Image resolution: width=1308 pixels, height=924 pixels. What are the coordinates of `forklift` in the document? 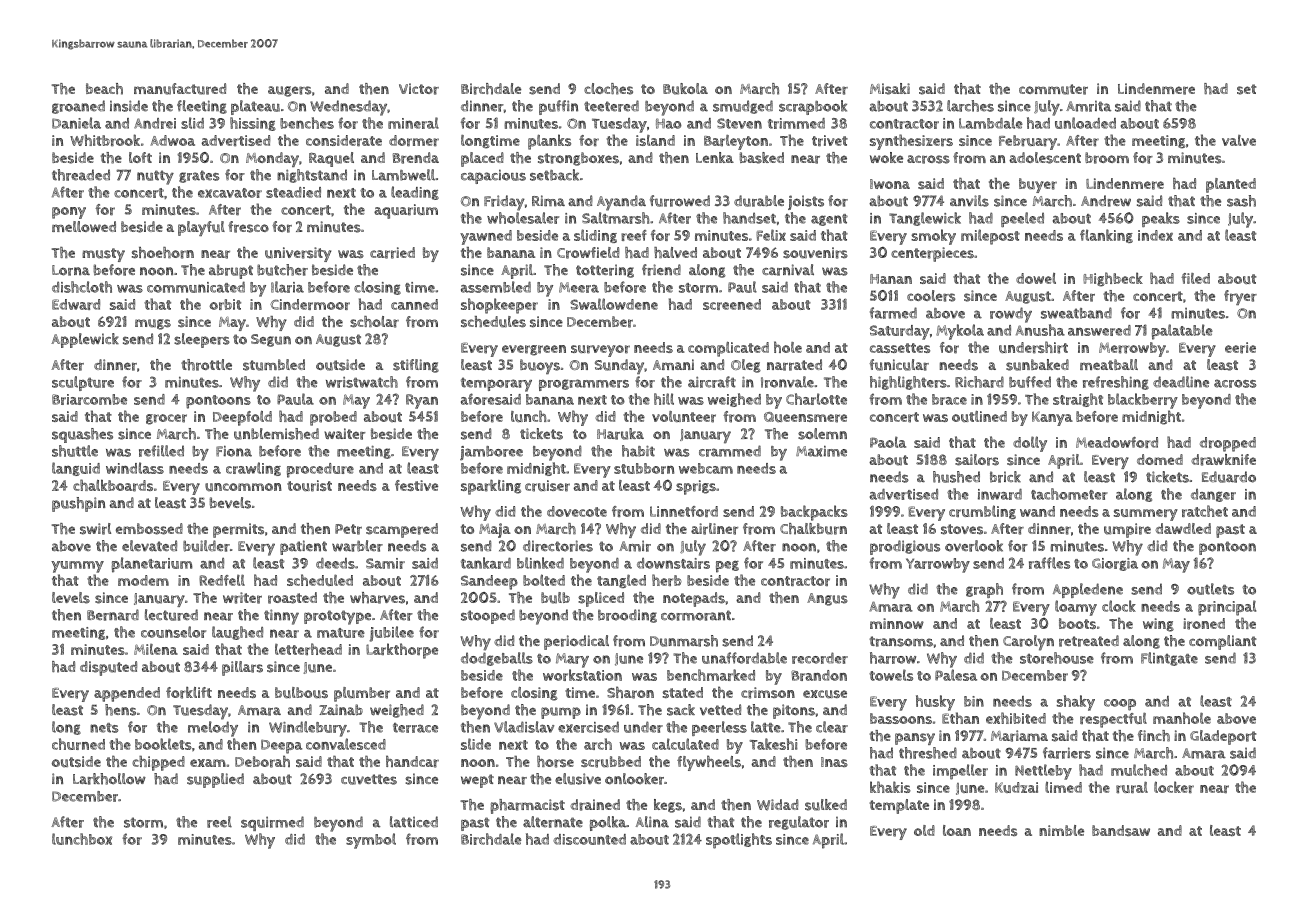 It's located at (189, 693).
